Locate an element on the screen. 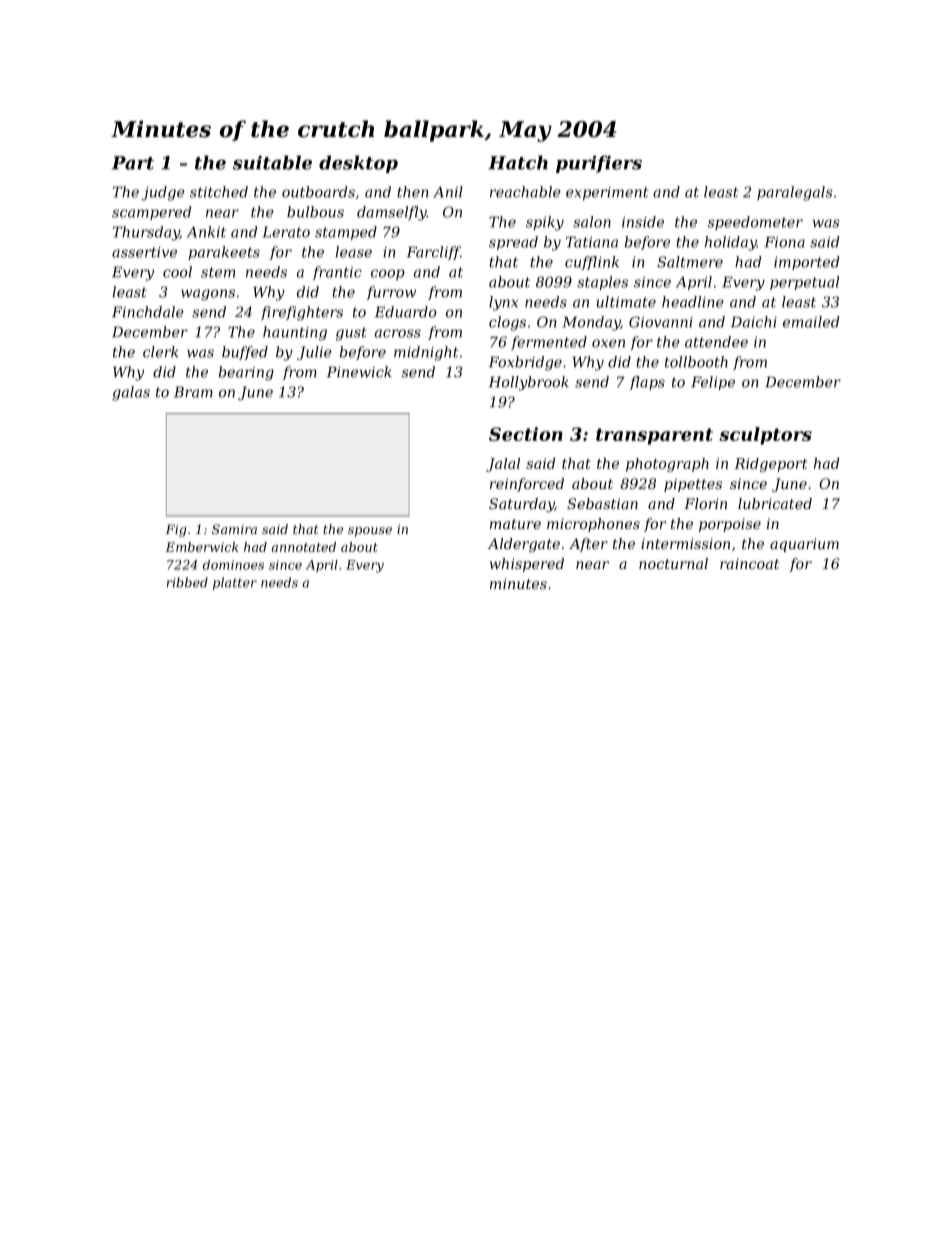 The image size is (952, 1233). Hatch is located at coordinates (518, 162).
